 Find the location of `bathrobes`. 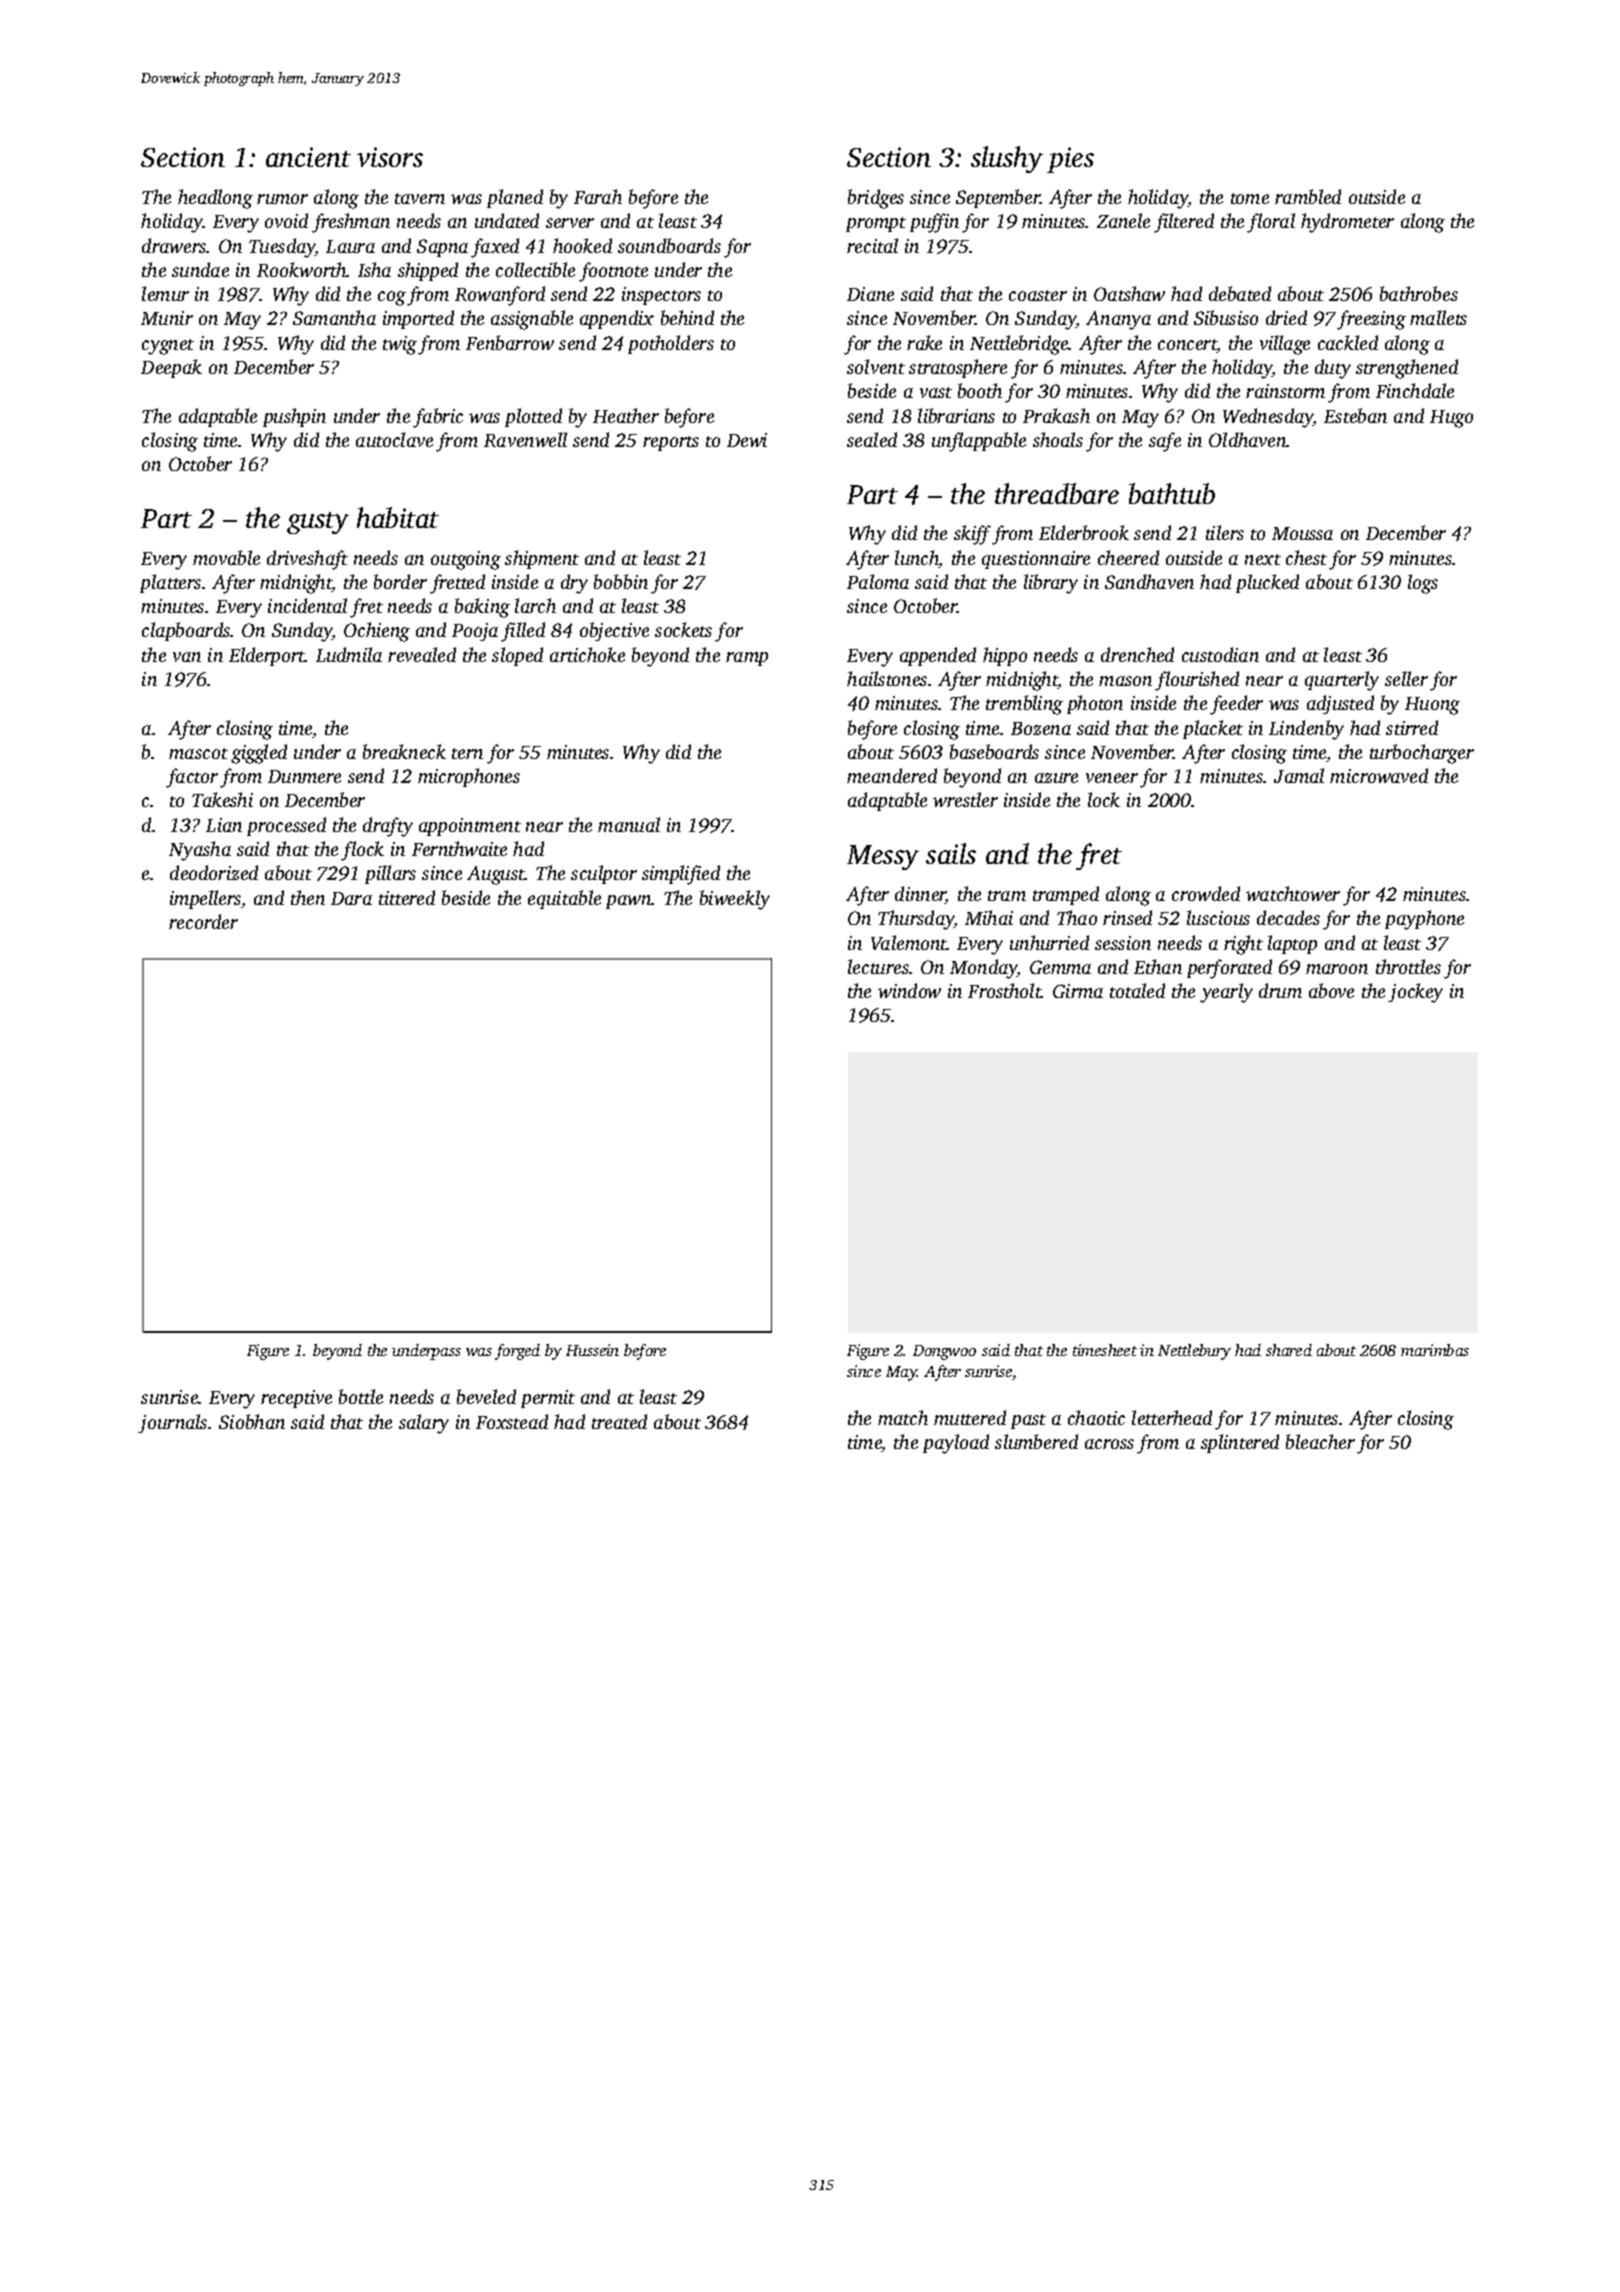

bathrobes is located at coordinates (1419, 293).
